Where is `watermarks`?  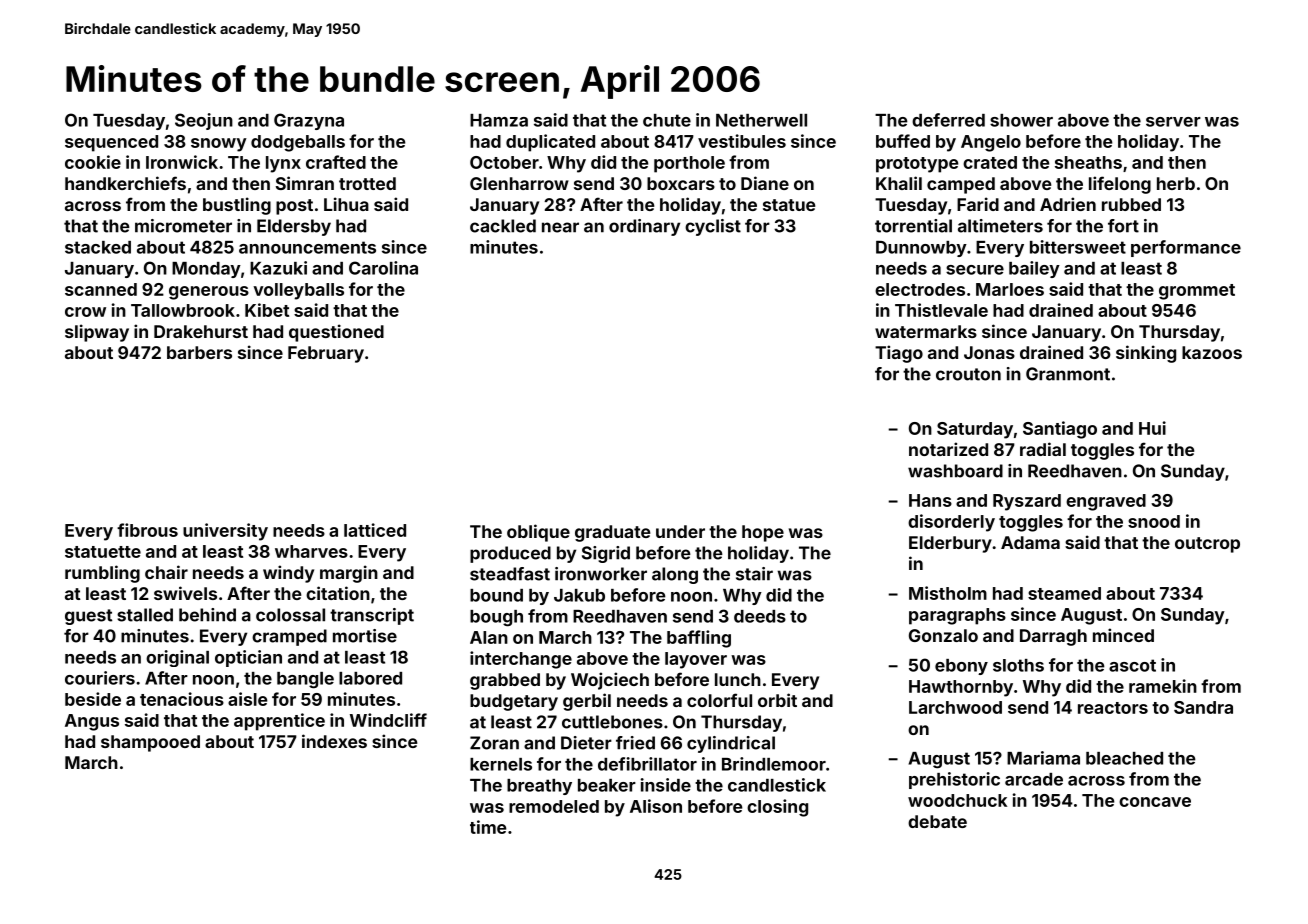 watermarks is located at coordinates (926, 331).
